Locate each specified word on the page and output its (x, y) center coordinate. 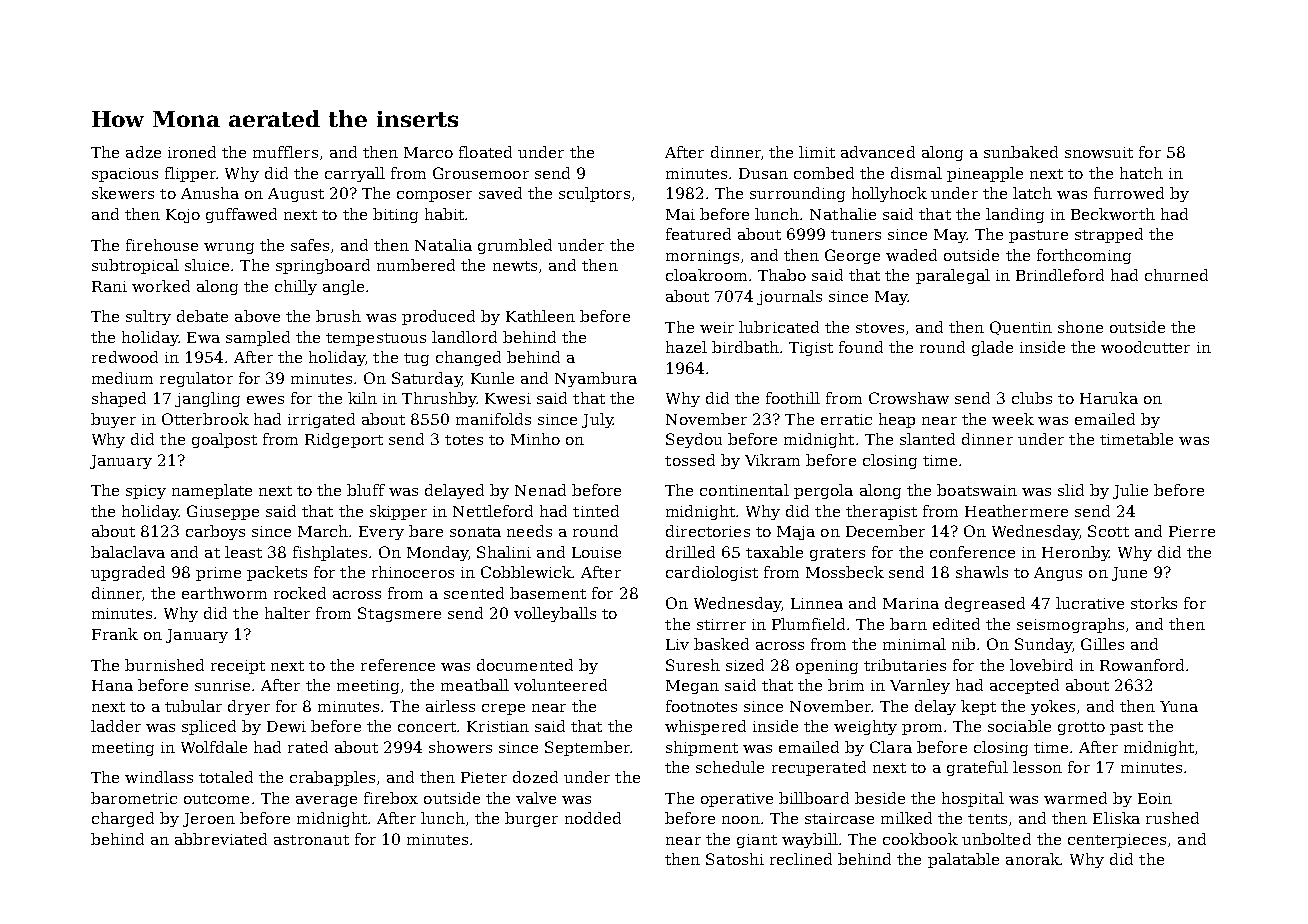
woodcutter (1145, 347)
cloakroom (706, 275)
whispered (705, 727)
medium (122, 378)
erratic (846, 419)
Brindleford (1060, 275)
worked (161, 286)
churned (1176, 275)
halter (287, 613)
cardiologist (712, 573)
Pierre (1192, 531)
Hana (112, 685)
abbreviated (221, 839)
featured (698, 234)
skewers (123, 193)
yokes (1053, 707)
